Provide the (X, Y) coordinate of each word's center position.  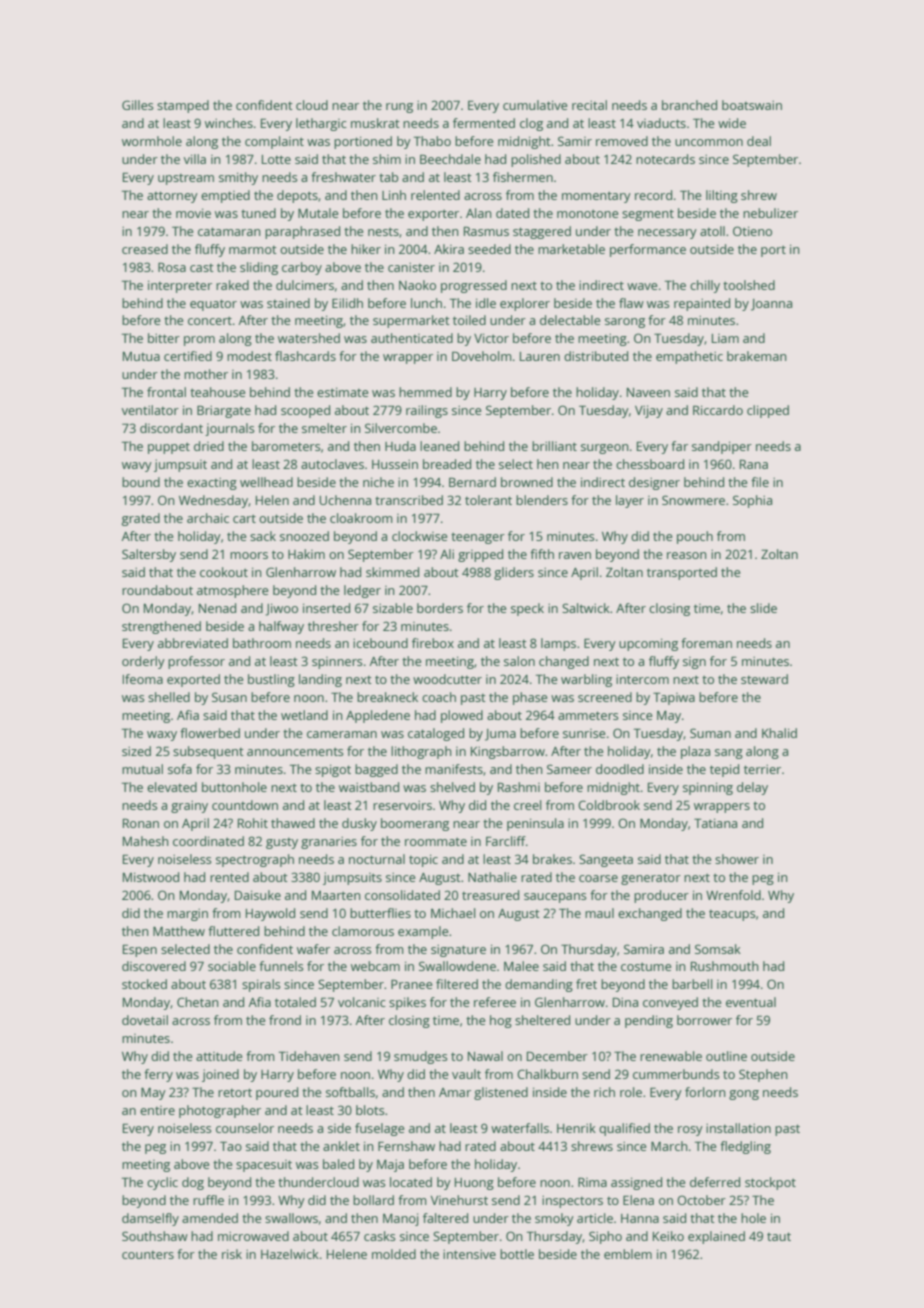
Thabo (432, 141)
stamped (183, 106)
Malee (521, 966)
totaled (295, 1002)
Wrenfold (733, 895)
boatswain (752, 105)
